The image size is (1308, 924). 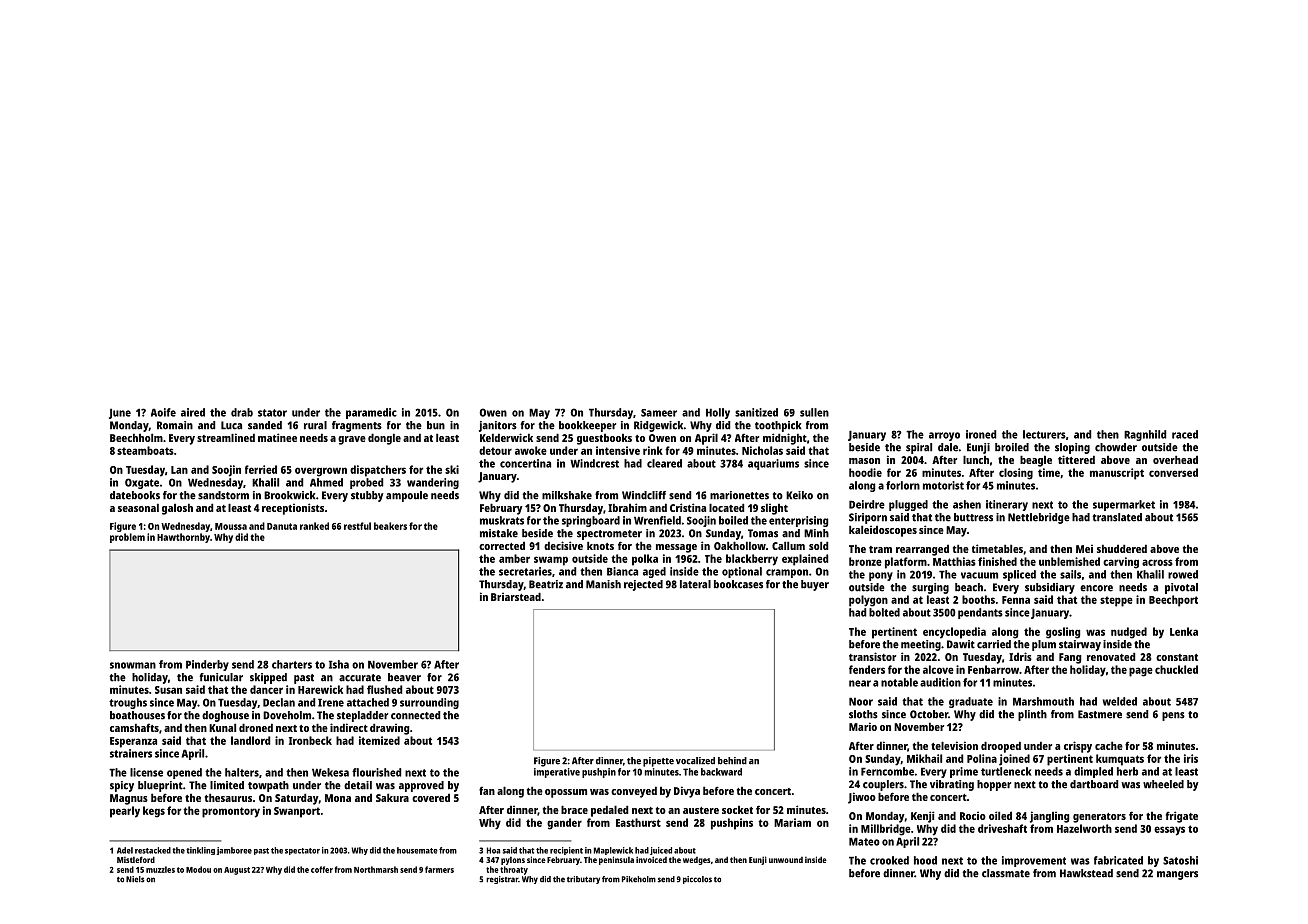 What do you see at coordinates (583, 880) in the document?
I see `tributary` at bounding box center [583, 880].
